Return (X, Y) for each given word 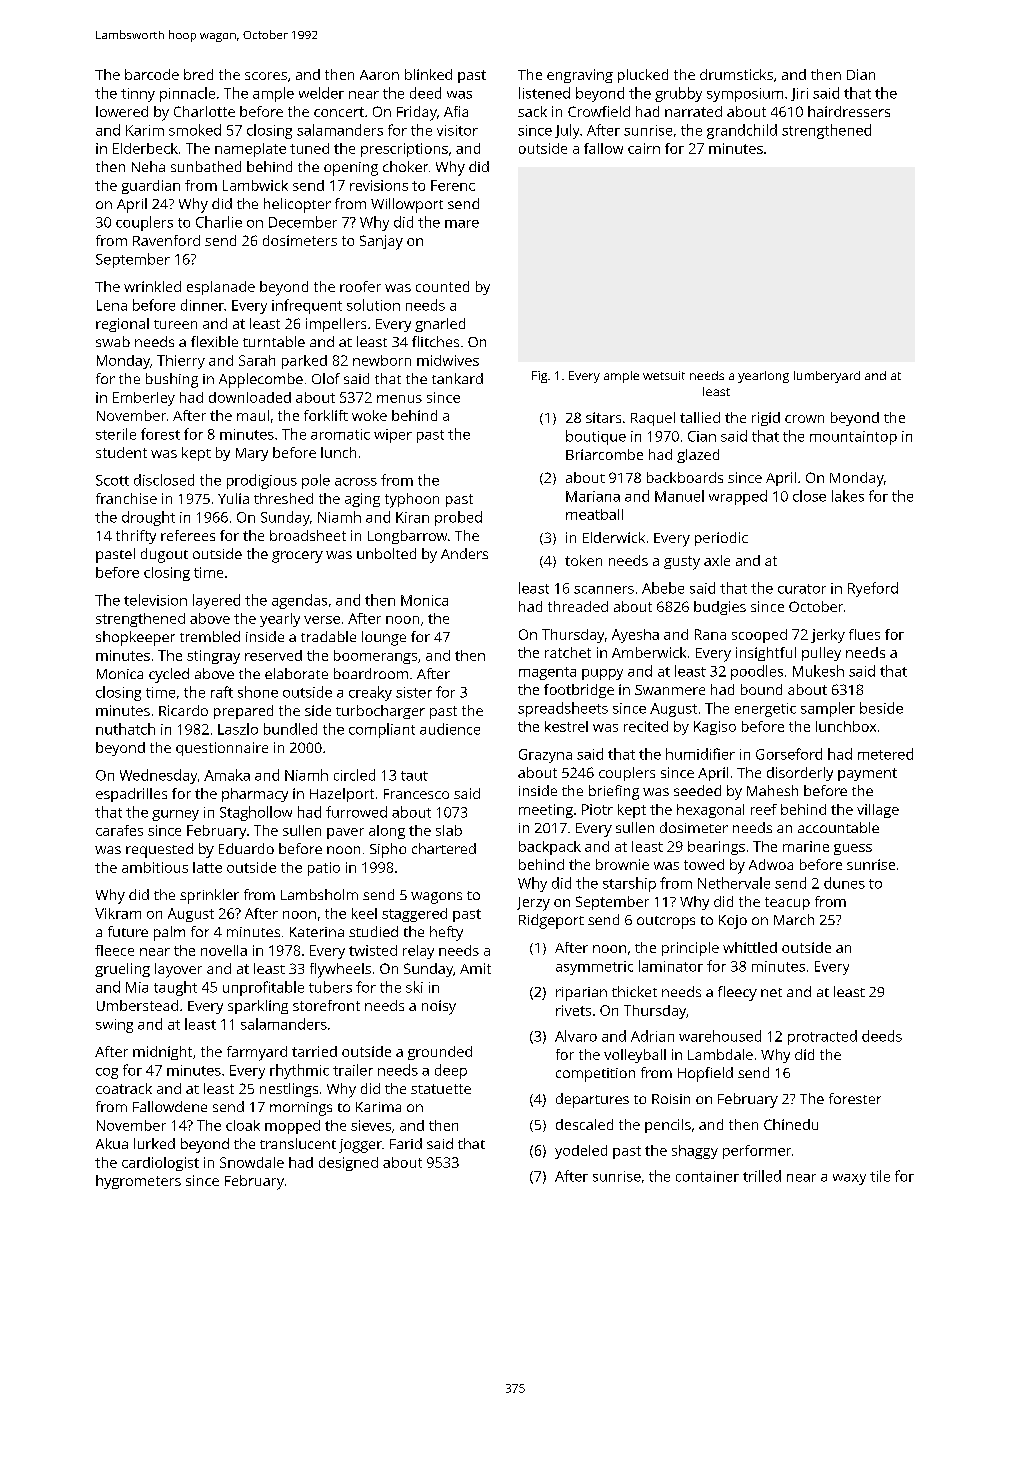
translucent (298, 1143)
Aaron (379, 75)
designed (348, 1164)
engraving (580, 76)
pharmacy (255, 795)
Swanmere (670, 690)
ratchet (568, 652)
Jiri (799, 94)
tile (880, 1176)
